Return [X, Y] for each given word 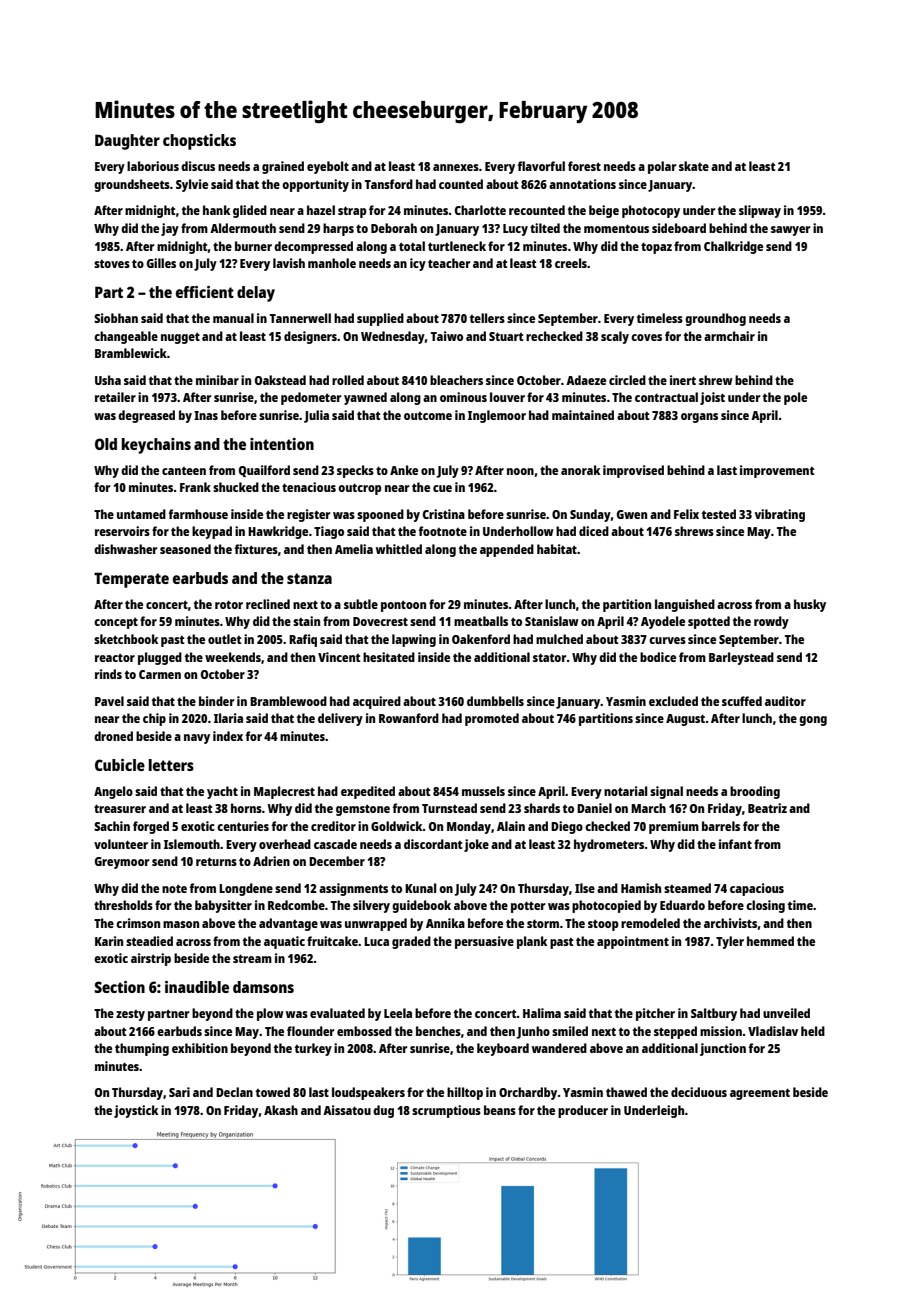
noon [520, 471]
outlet [224, 639]
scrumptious [446, 1111]
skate [694, 166]
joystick [136, 1111]
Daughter [127, 142]
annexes [456, 167]
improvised [633, 471]
